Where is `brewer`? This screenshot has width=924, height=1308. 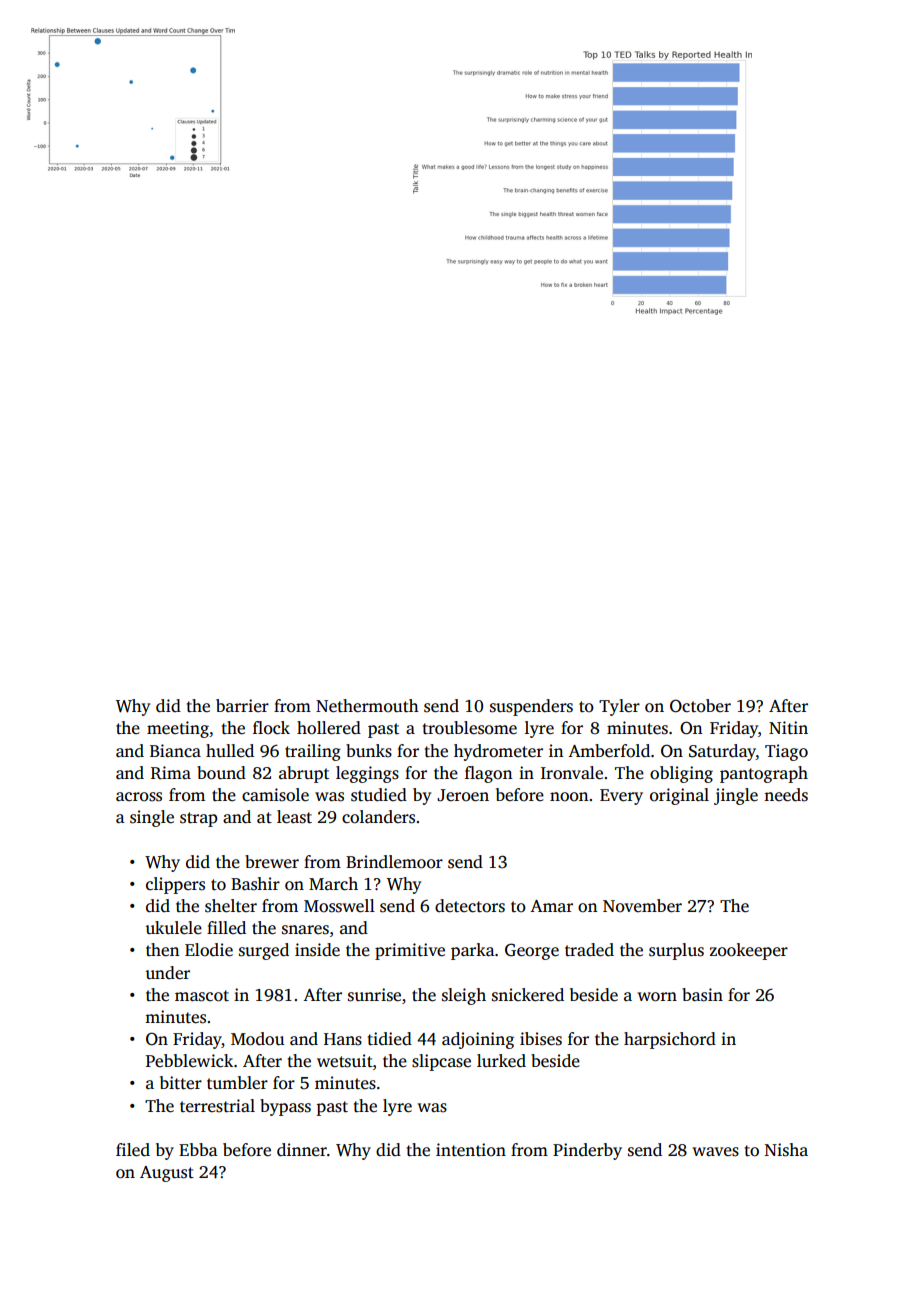 brewer is located at coordinates (272, 861).
